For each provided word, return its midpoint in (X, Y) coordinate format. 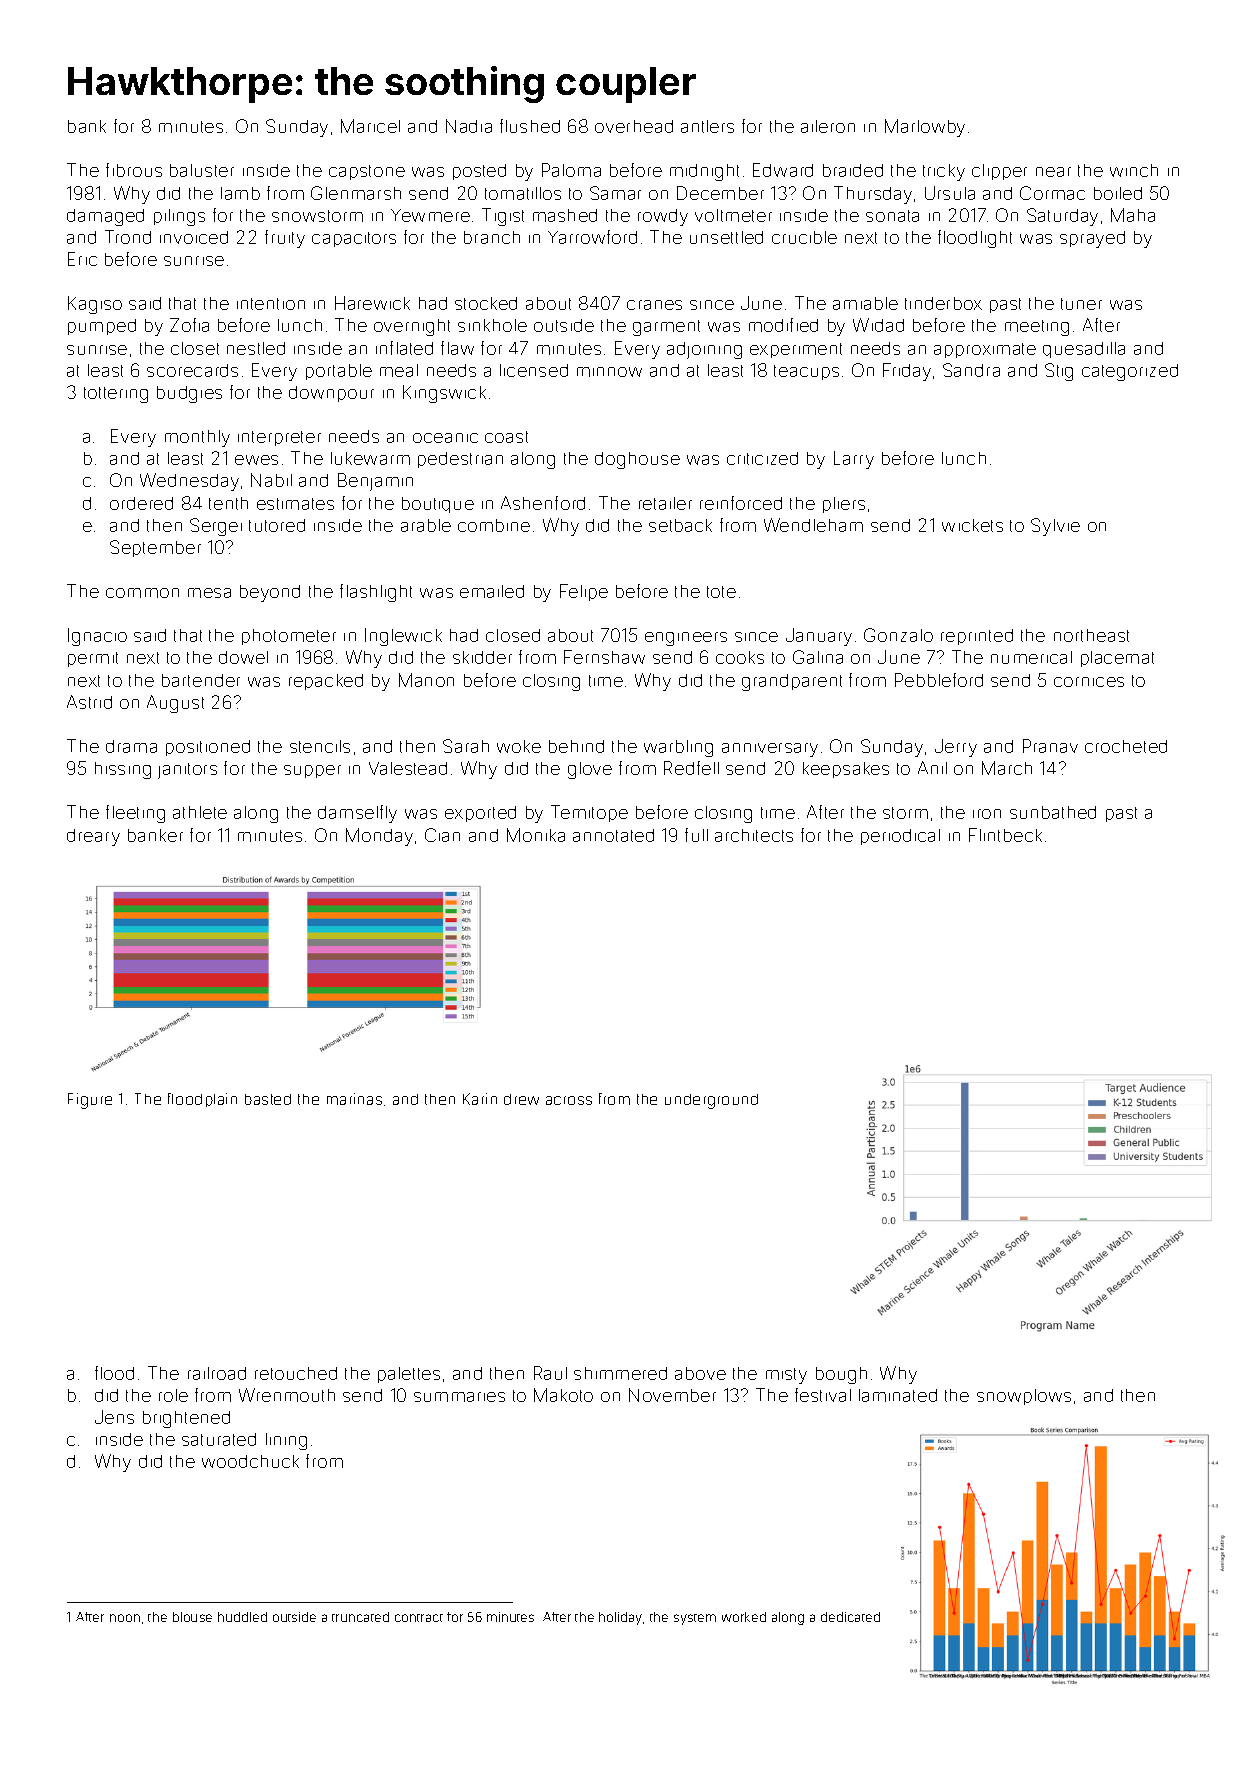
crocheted (1126, 746)
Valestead (408, 768)
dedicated (850, 1617)
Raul (550, 1373)
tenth (228, 503)
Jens (114, 1417)
